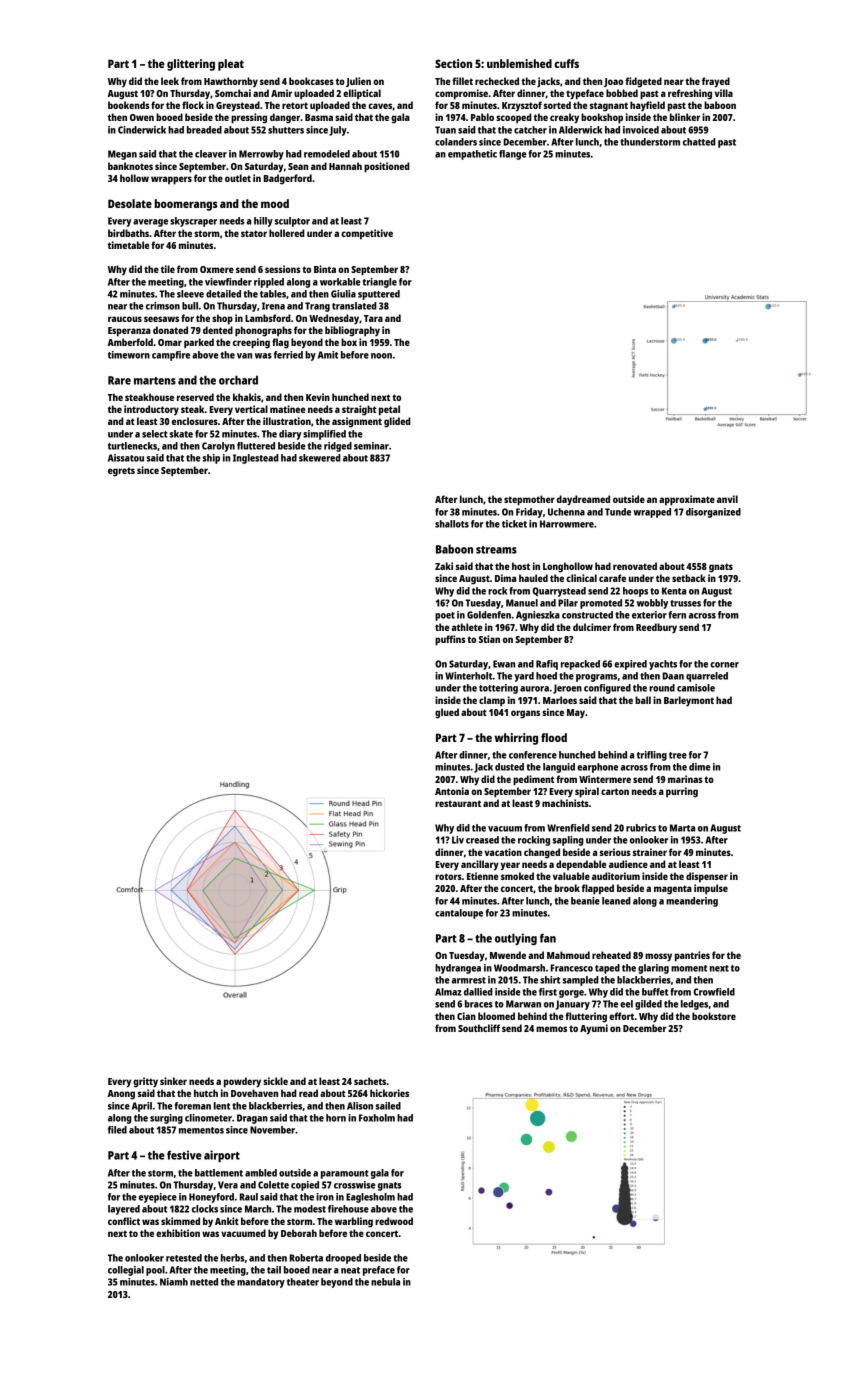  I want to click on bookstore, so click(714, 1016).
